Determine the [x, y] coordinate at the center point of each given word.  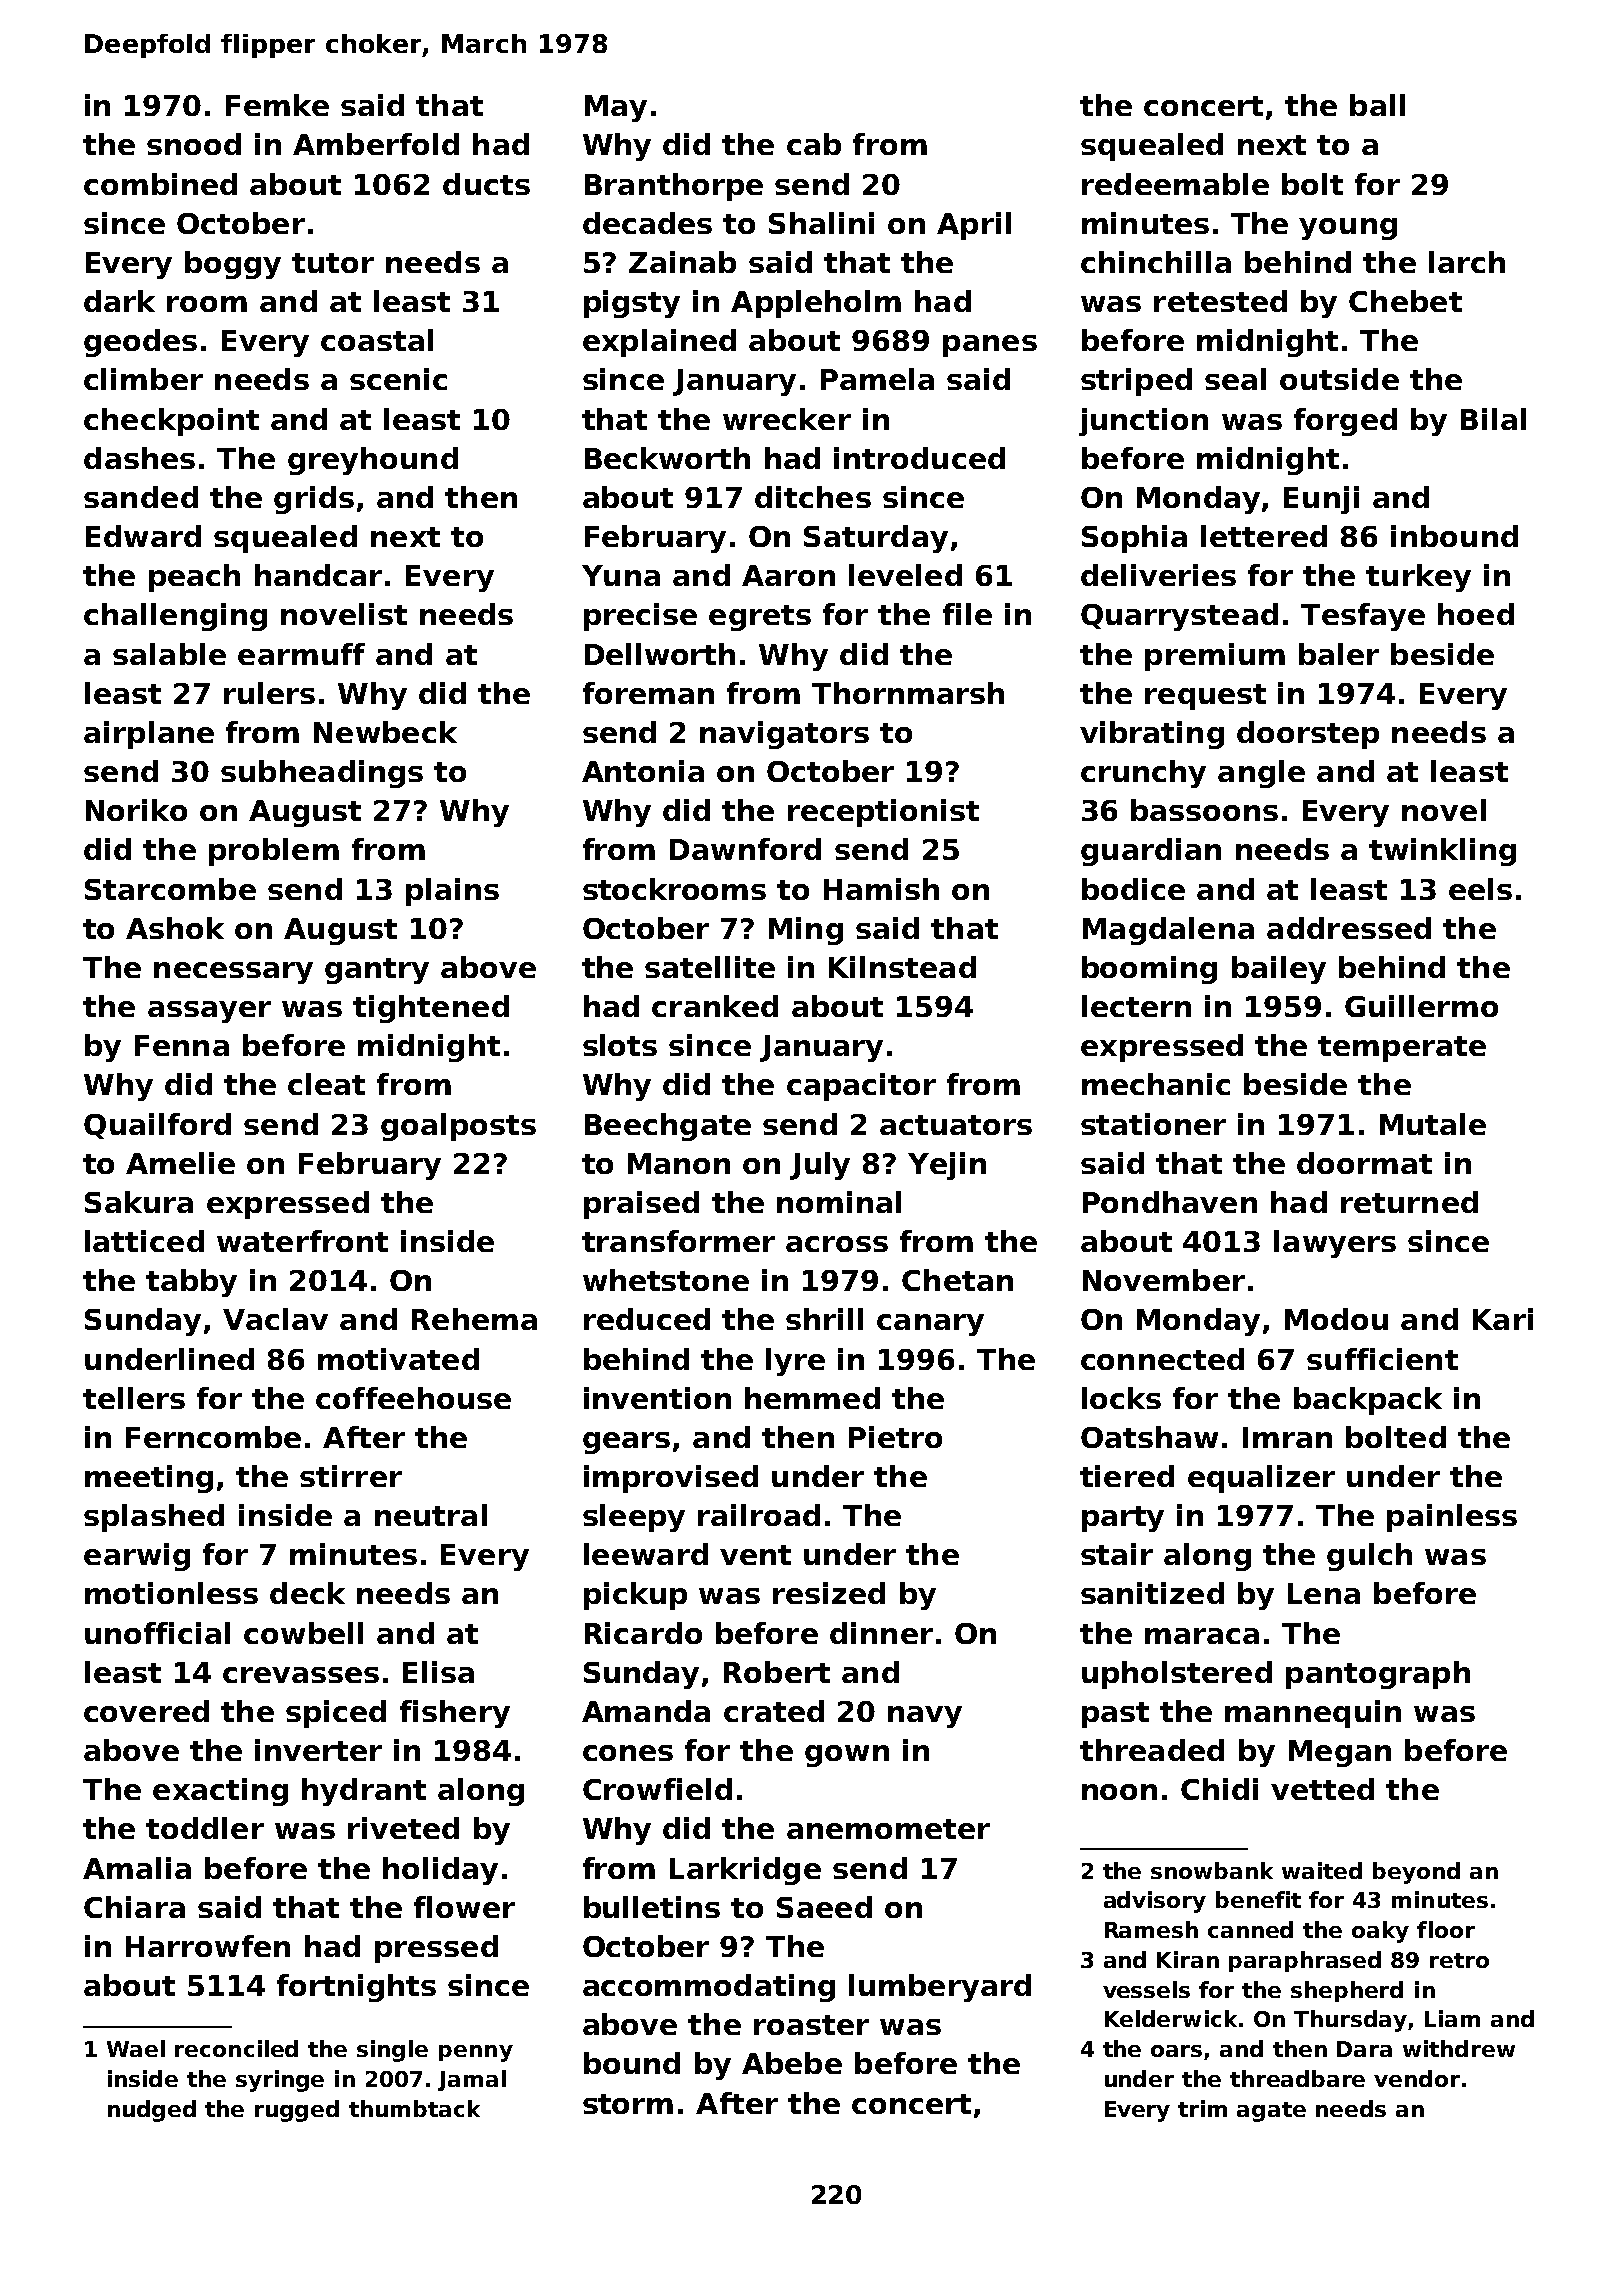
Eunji [1321, 500]
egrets [760, 618]
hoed [1476, 614]
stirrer [351, 1476]
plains [452, 892]
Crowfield [657, 1789]
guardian [1151, 852]
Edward [143, 536]
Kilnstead [902, 967]
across [837, 1244]
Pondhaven [1170, 1202]
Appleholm [816, 304]
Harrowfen [208, 1946]
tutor [333, 263]
